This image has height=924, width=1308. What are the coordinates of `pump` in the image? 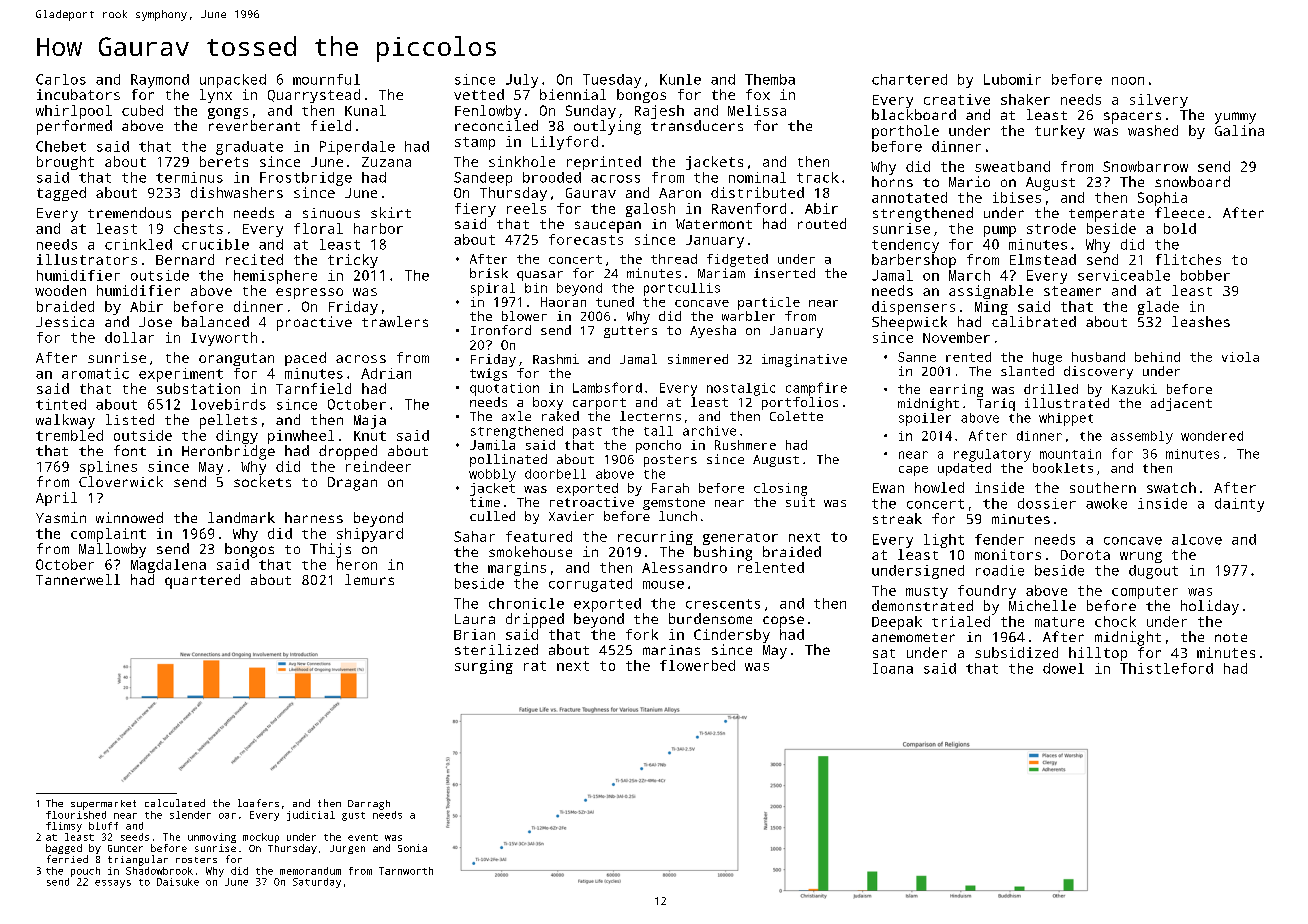 It's located at (1000, 231).
